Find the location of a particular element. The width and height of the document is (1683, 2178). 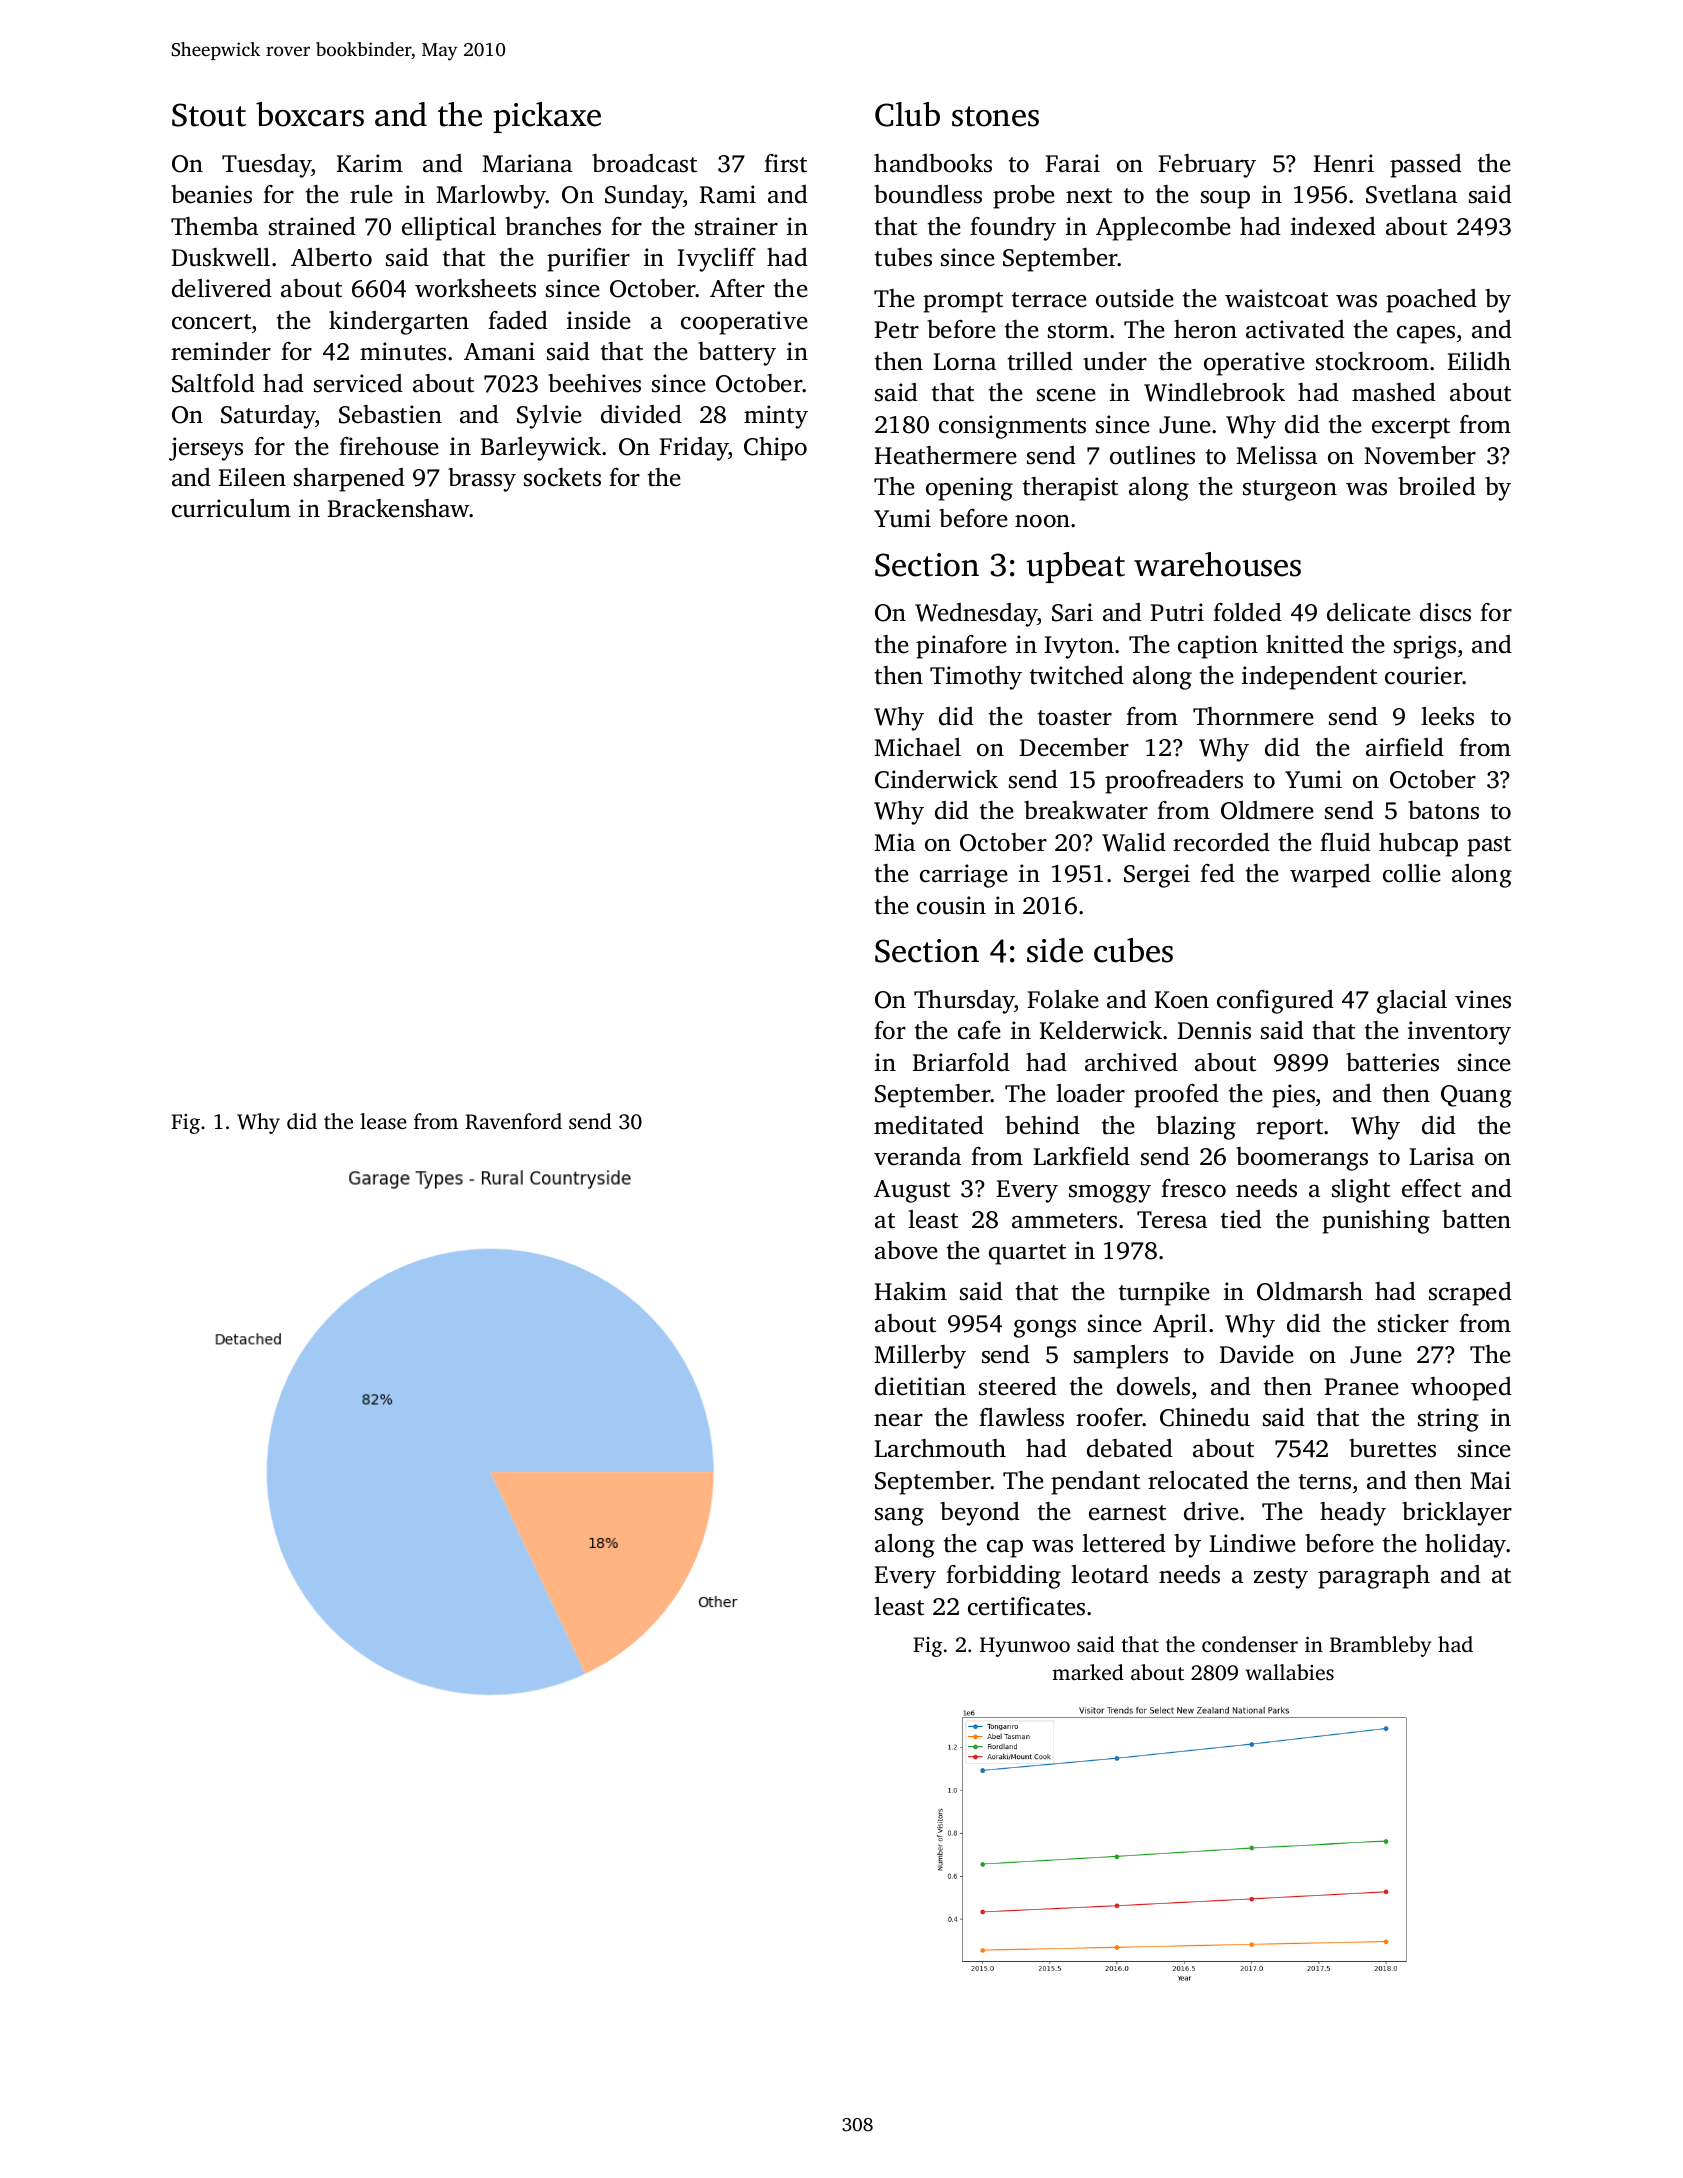

sang is located at coordinates (899, 1517).
